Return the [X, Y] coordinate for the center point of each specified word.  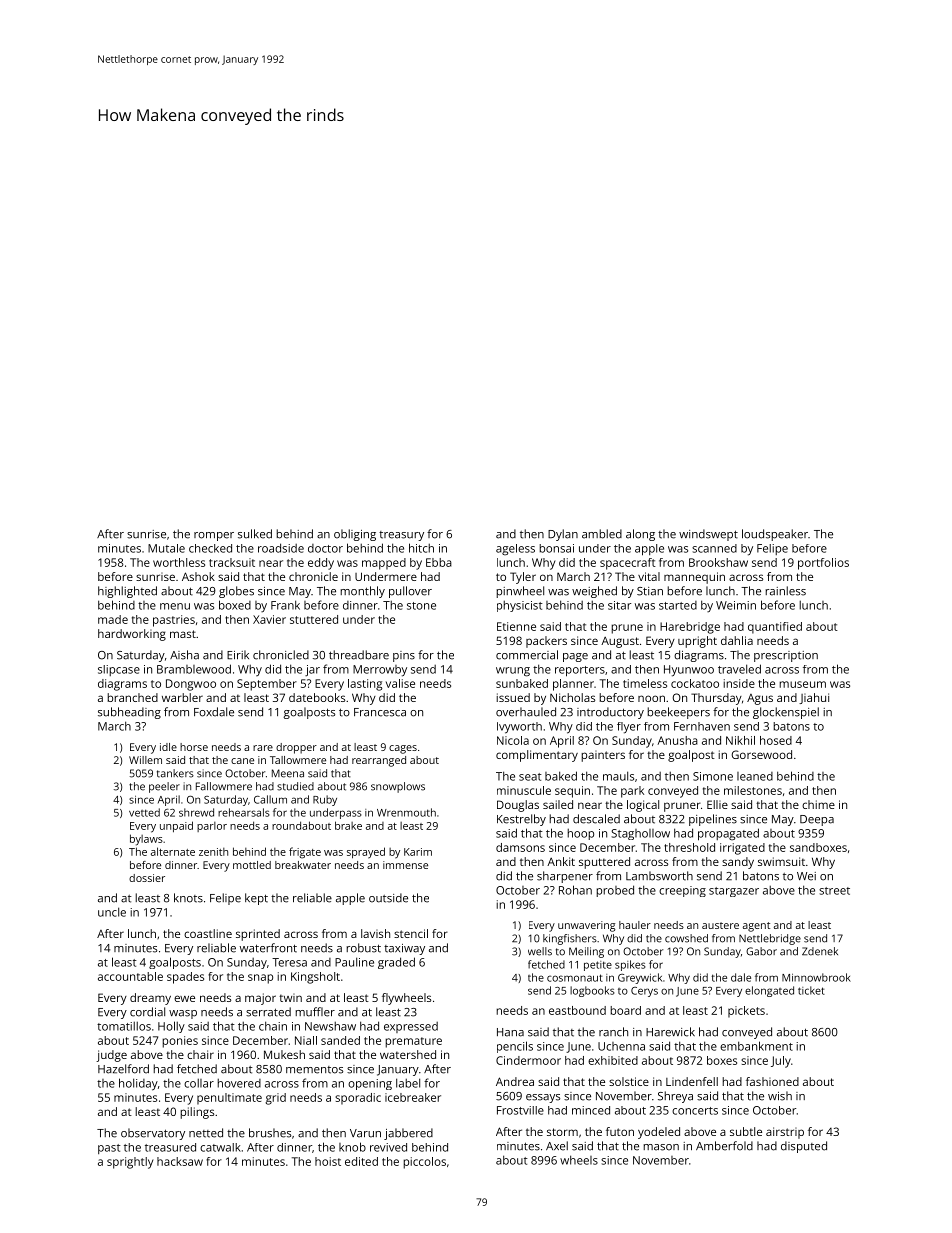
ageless [515, 549]
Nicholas [572, 697]
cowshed [686, 938]
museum [802, 684]
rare [263, 748]
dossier [147, 878]
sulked [255, 534]
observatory [153, 1134]
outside [388, 898]
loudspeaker [775, 535]
